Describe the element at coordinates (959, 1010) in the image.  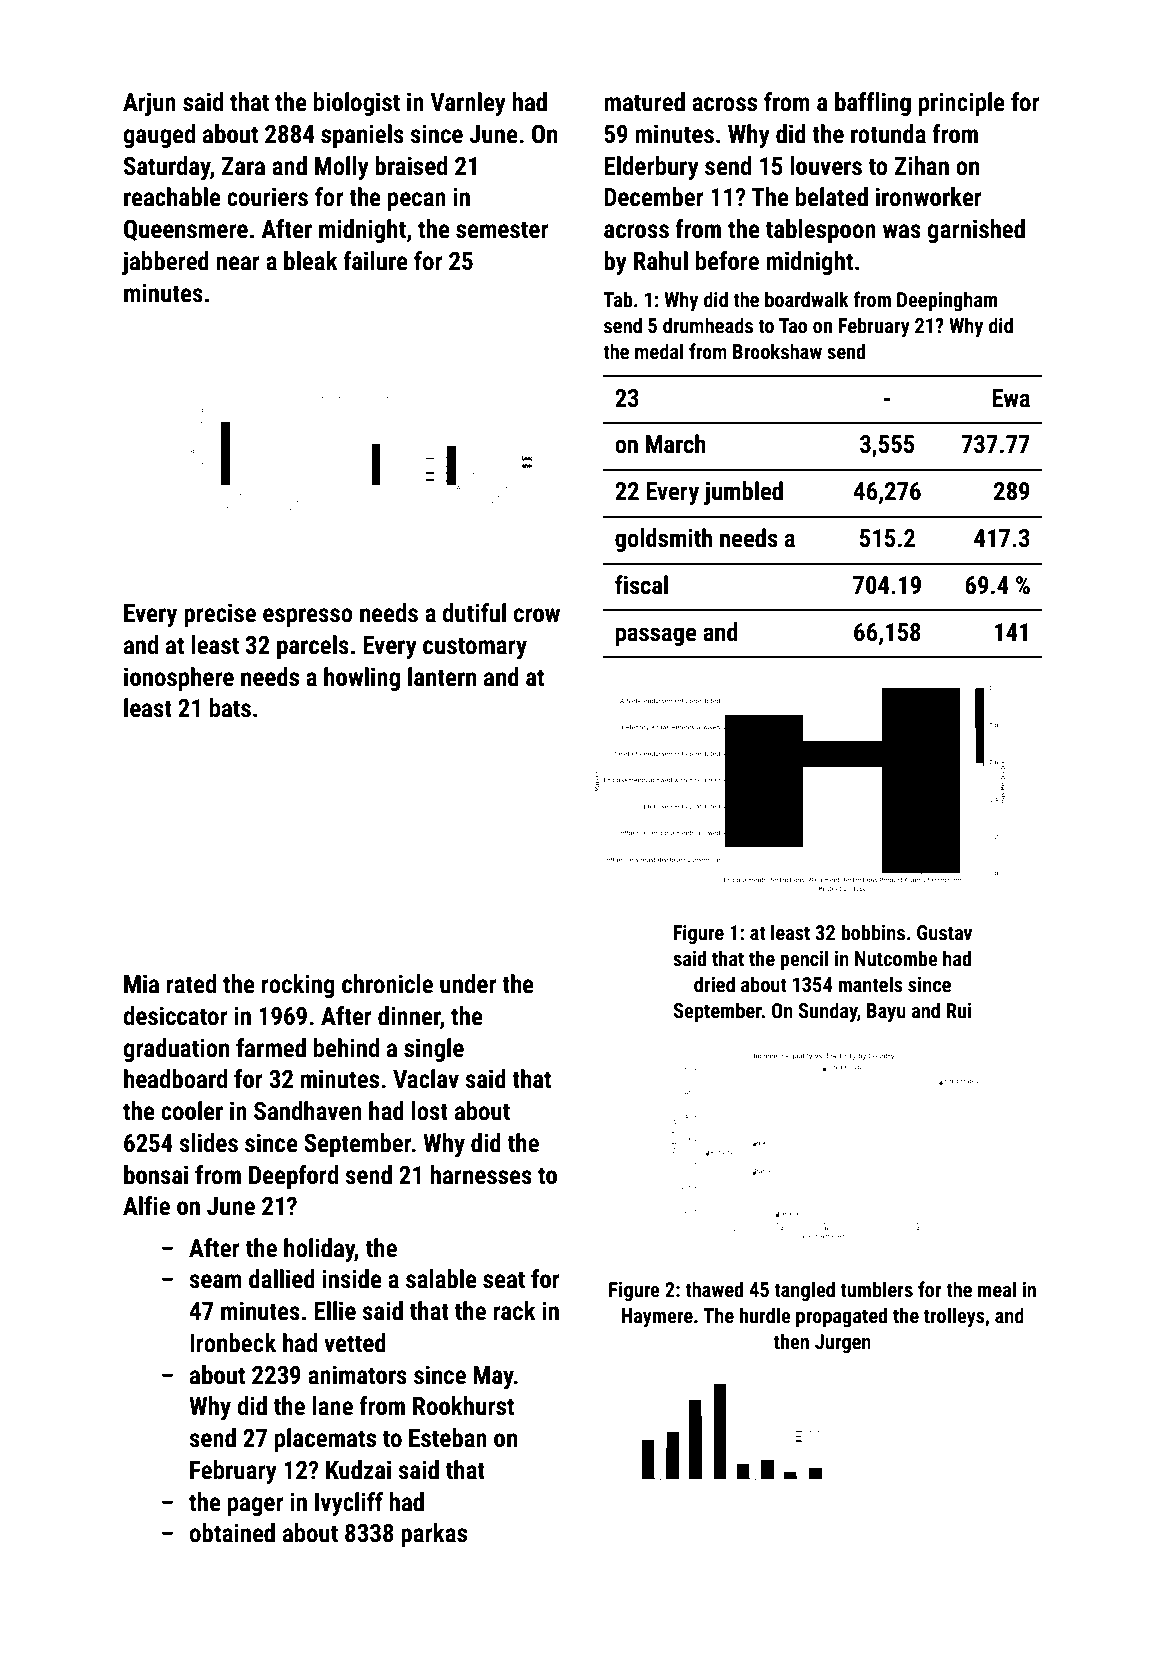
I see `Rui` at that location.
